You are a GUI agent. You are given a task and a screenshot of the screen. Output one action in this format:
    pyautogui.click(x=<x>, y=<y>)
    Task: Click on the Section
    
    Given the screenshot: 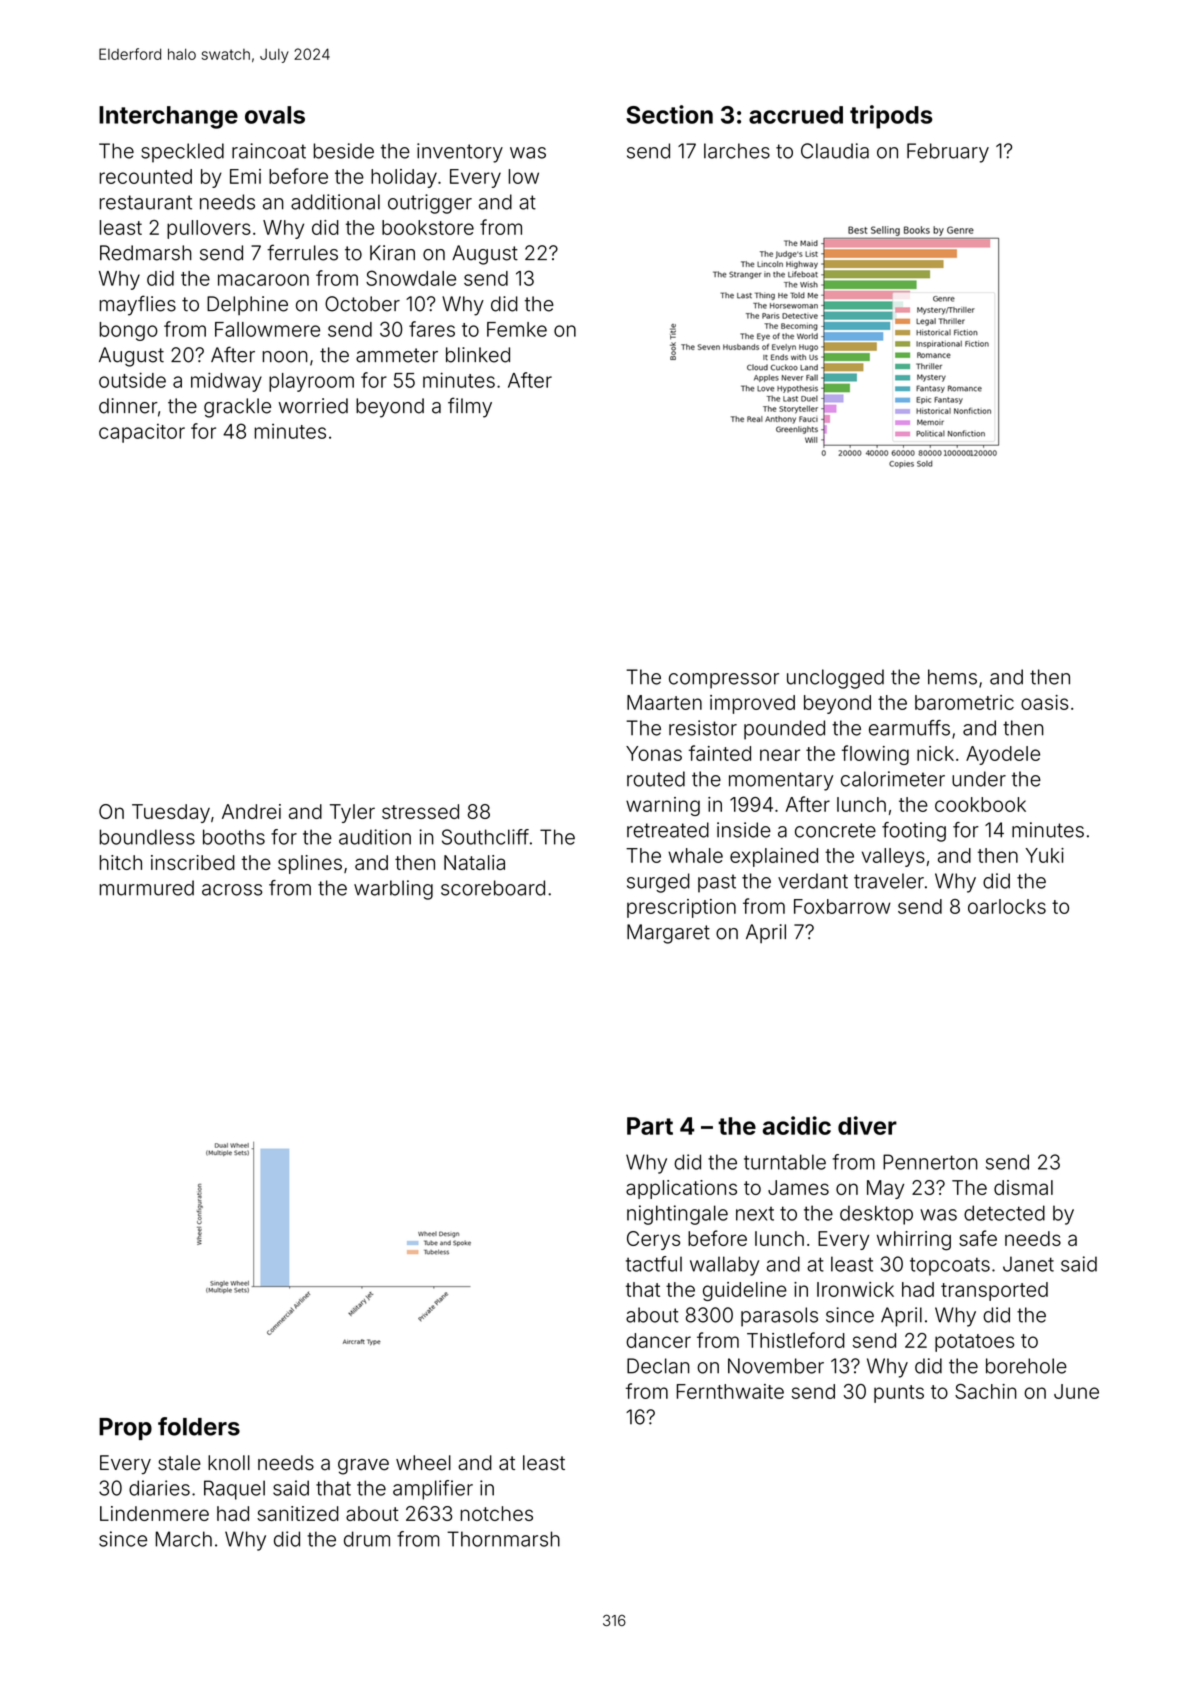 What is the action you would take?
    pyautogui.click(x=669, y=114)
